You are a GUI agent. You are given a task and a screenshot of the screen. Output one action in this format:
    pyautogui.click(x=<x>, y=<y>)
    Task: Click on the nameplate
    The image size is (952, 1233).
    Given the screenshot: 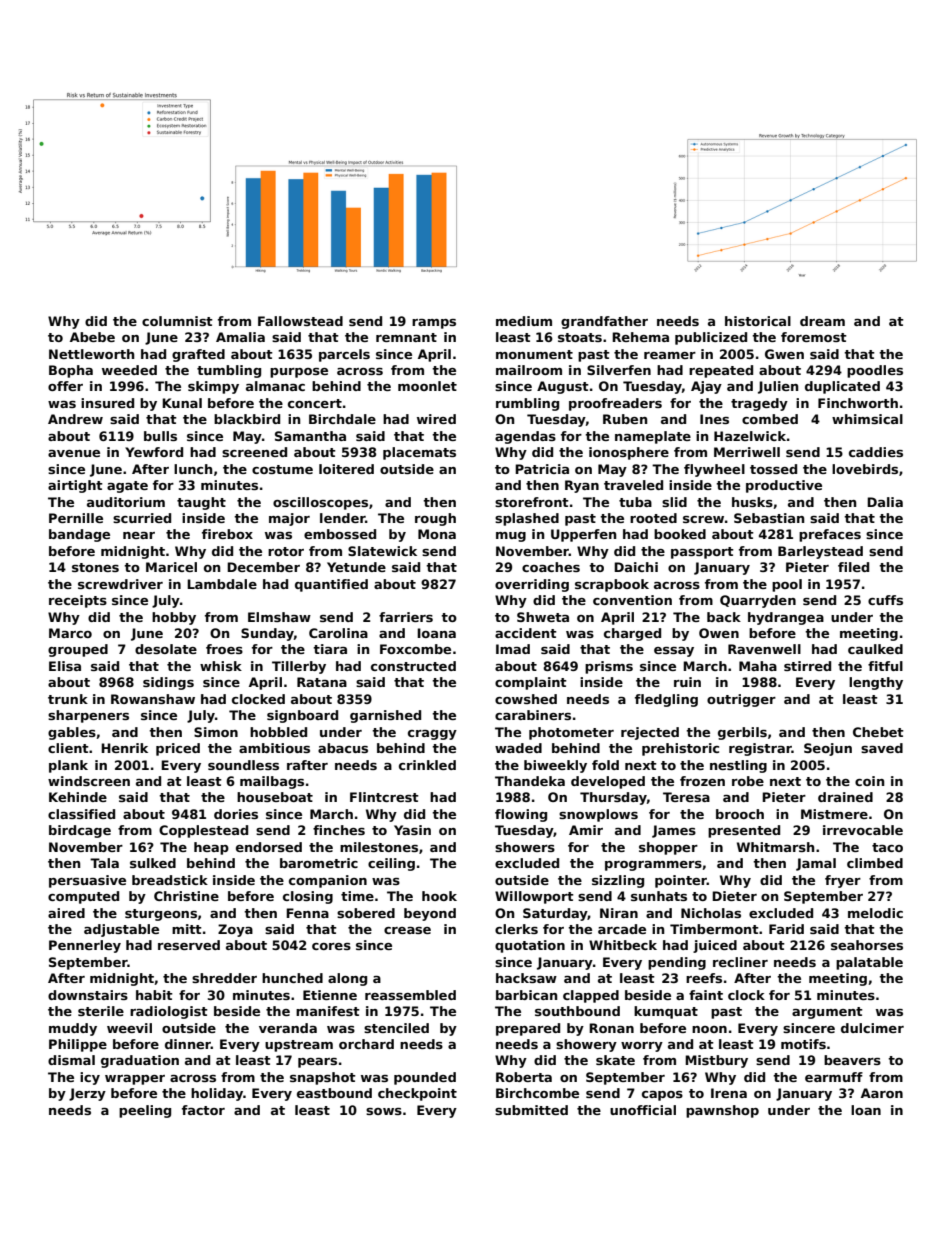 What is the action you would take?
    pyautogui.click(x=653, y=437)
